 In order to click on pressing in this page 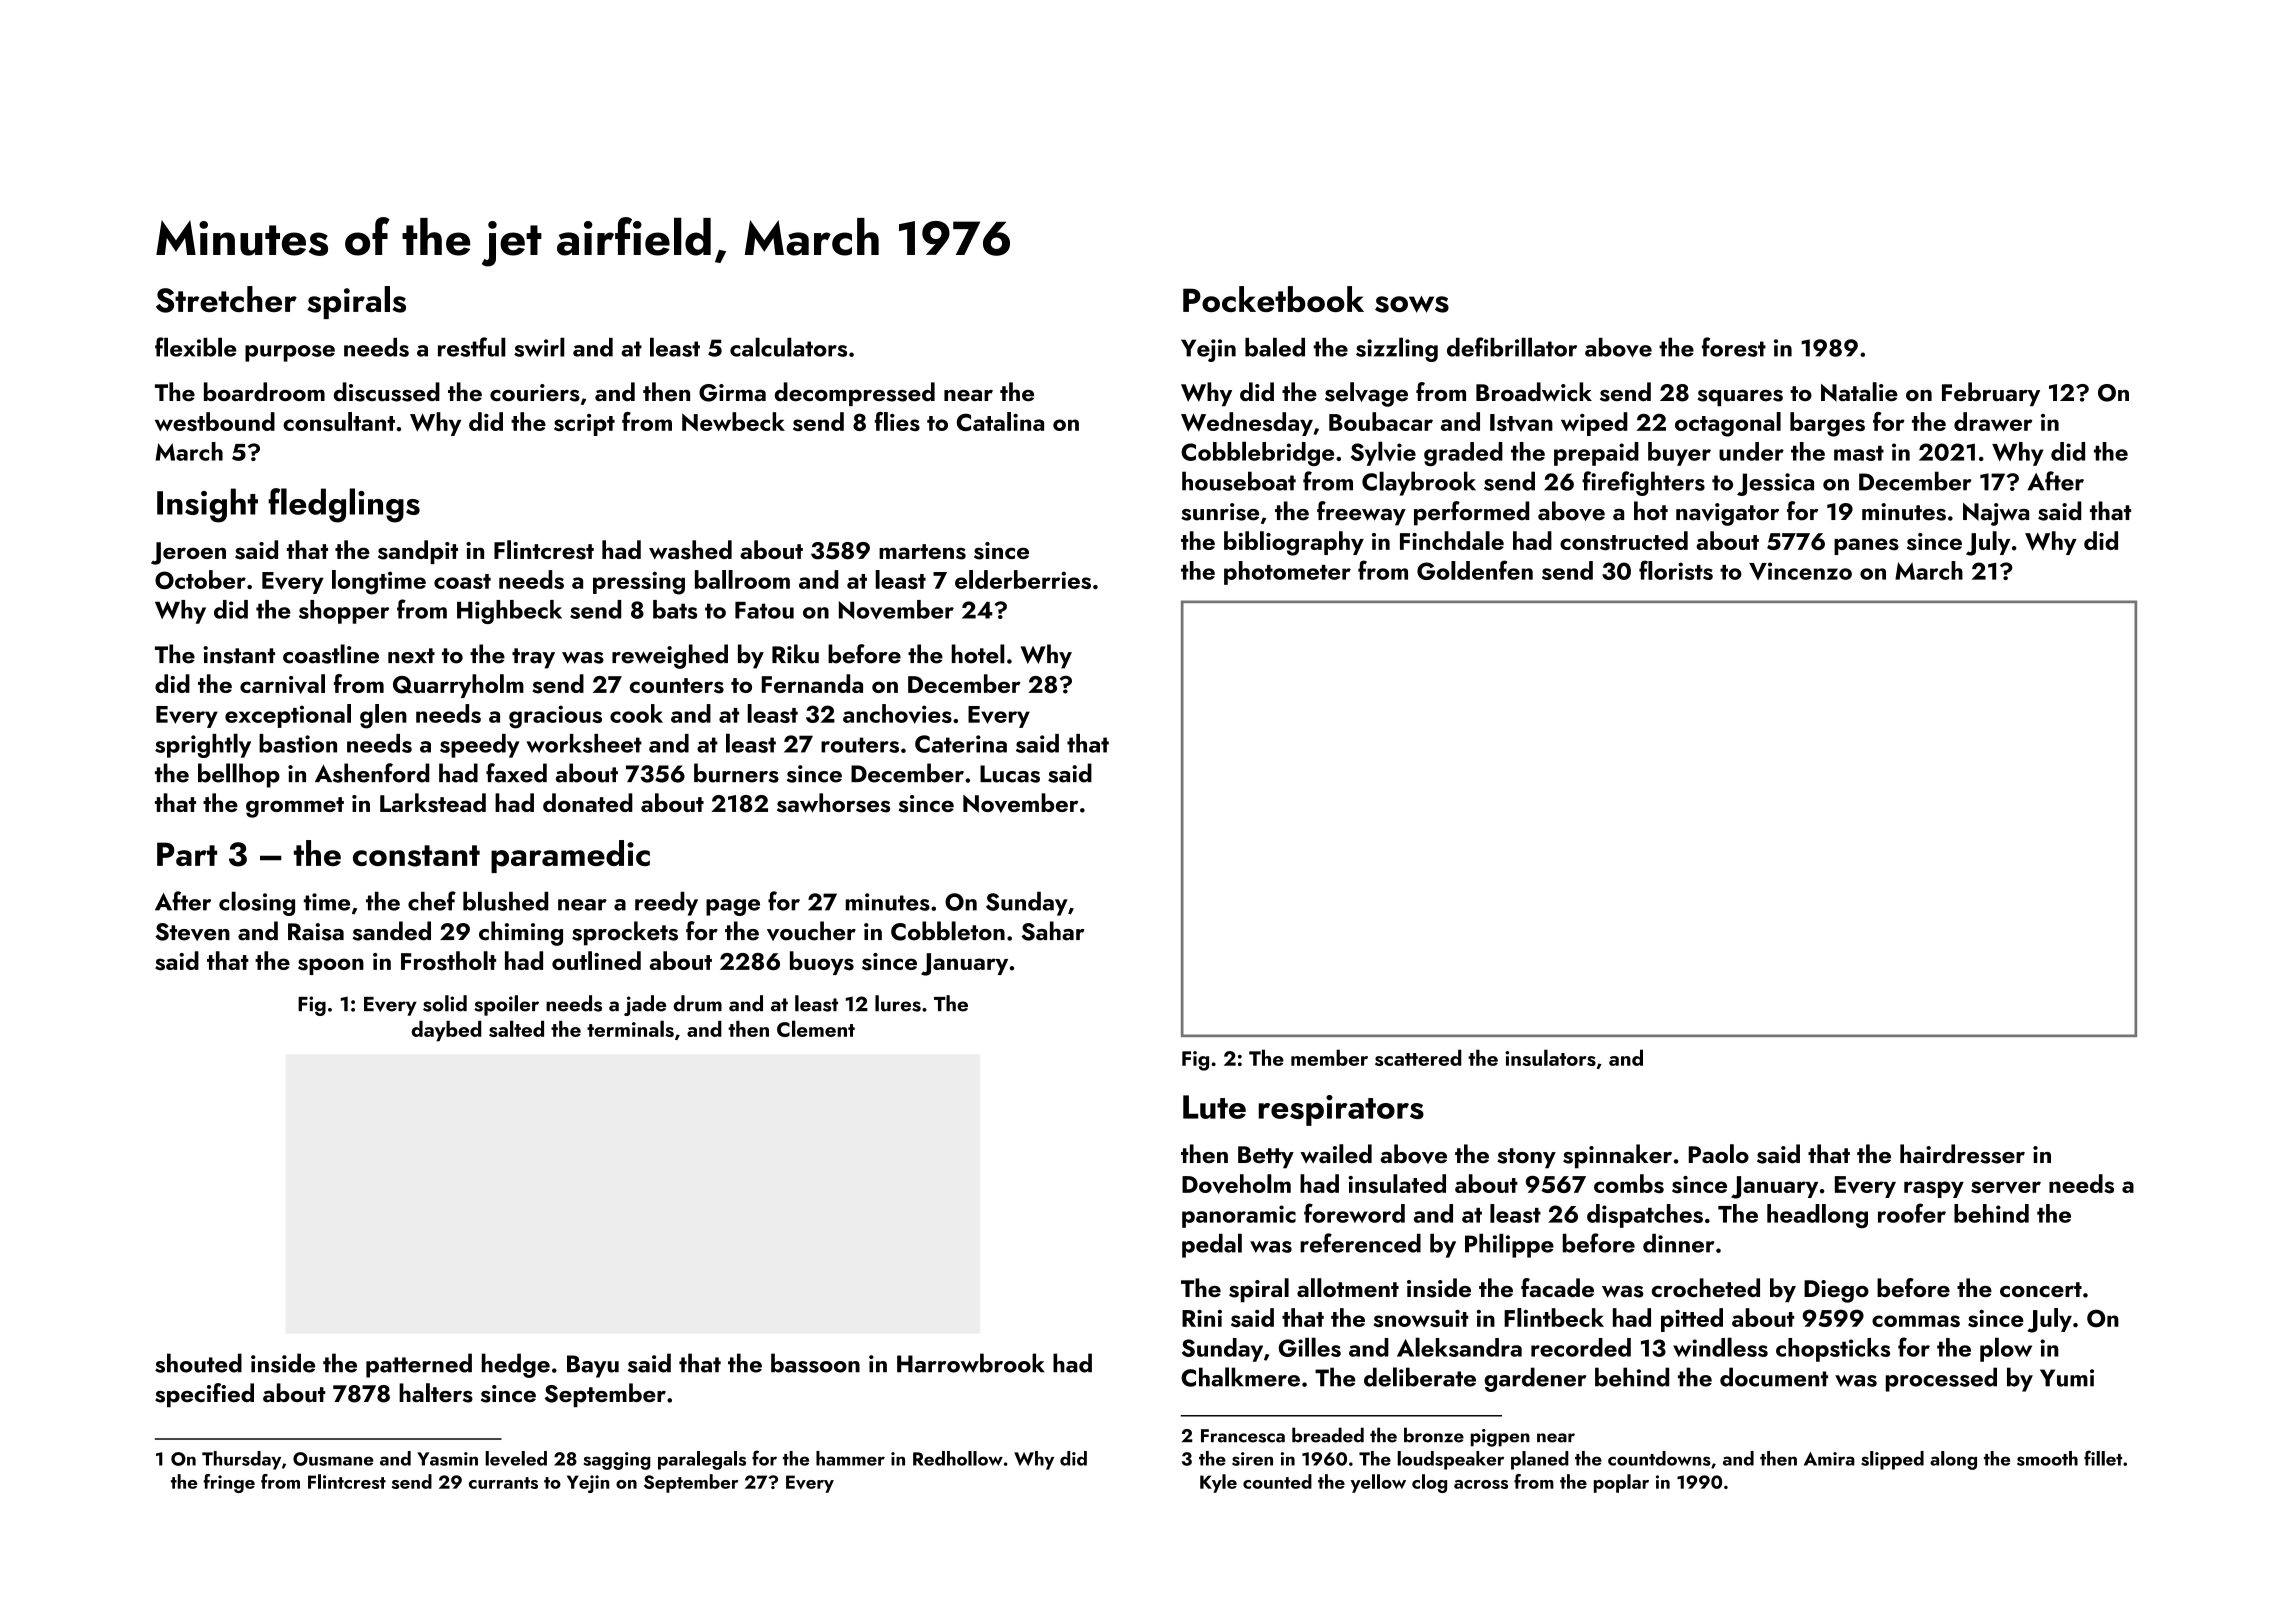, I will do `click(639, 583)`.
